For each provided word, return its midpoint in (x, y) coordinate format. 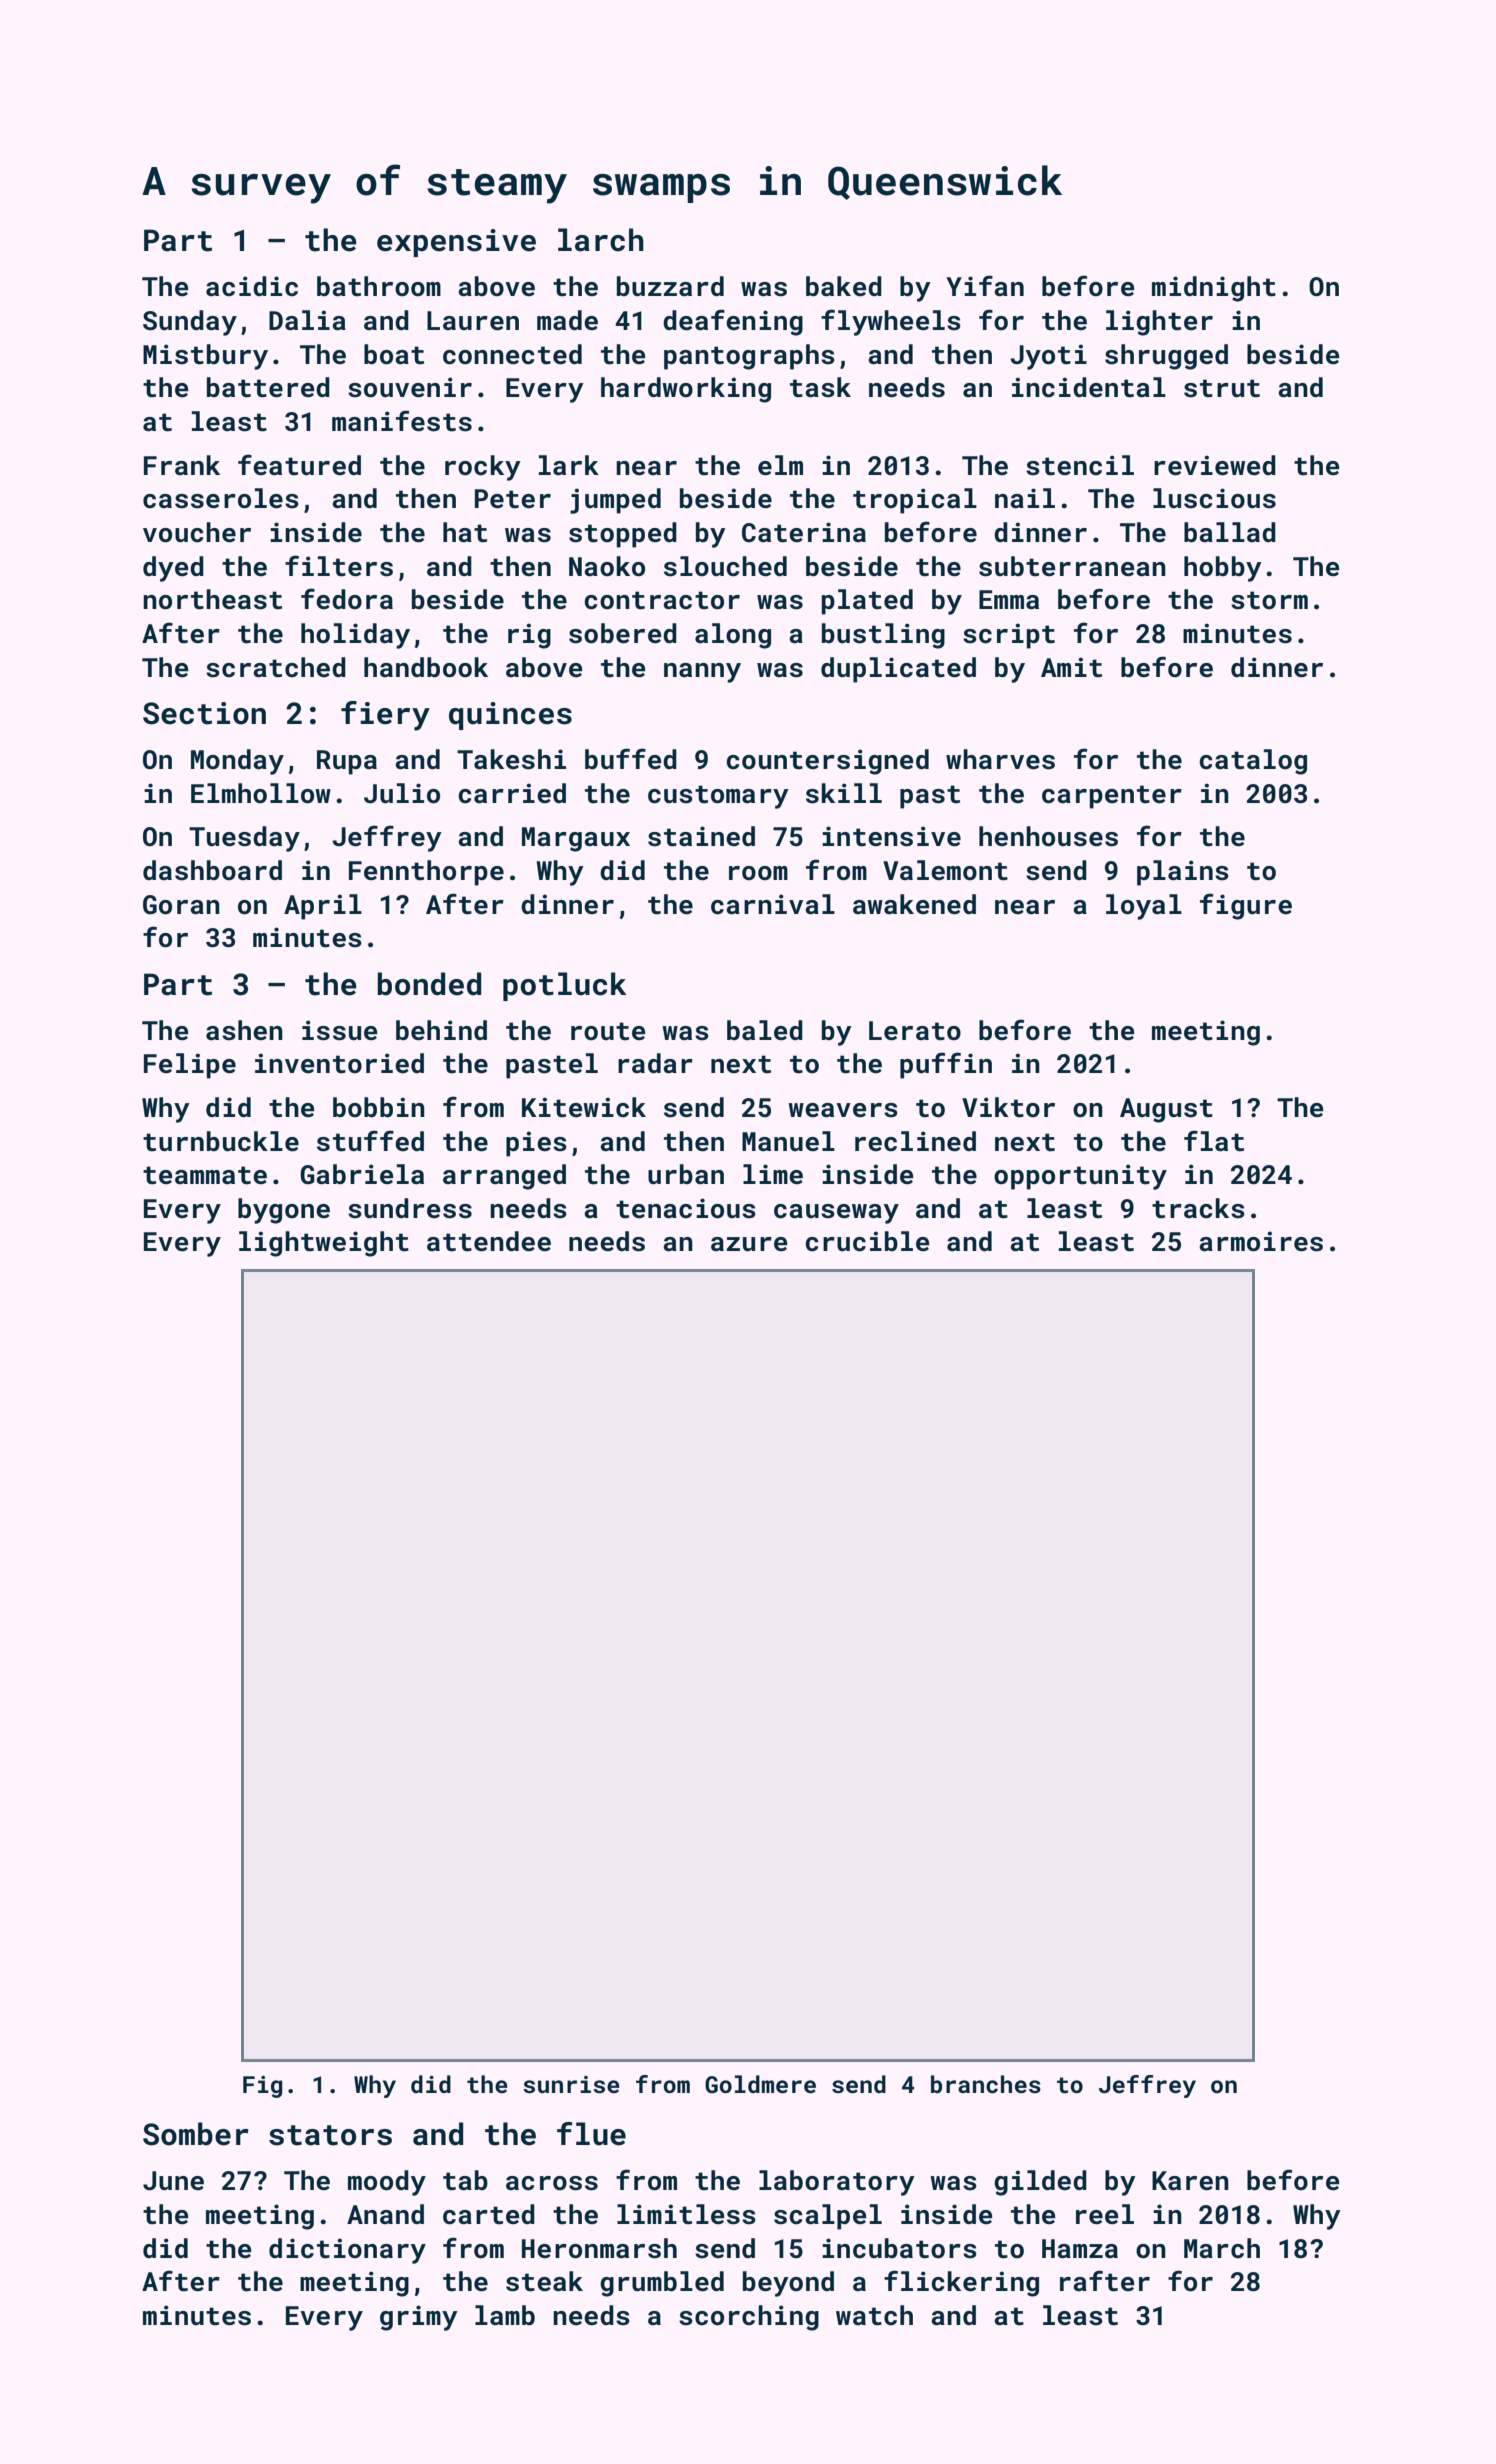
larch (601, 240)
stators (330, 2135)
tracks (1198, 1208)
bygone (284, 1211)
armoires (1261, 1241)
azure (749, 1244)
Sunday (190, 323)
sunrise (571, 2084)
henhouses (1048, 836)
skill (844, 793)
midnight (1214, 289)
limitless (686, 2214)
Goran (181, 905)
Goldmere (760, 2084)
